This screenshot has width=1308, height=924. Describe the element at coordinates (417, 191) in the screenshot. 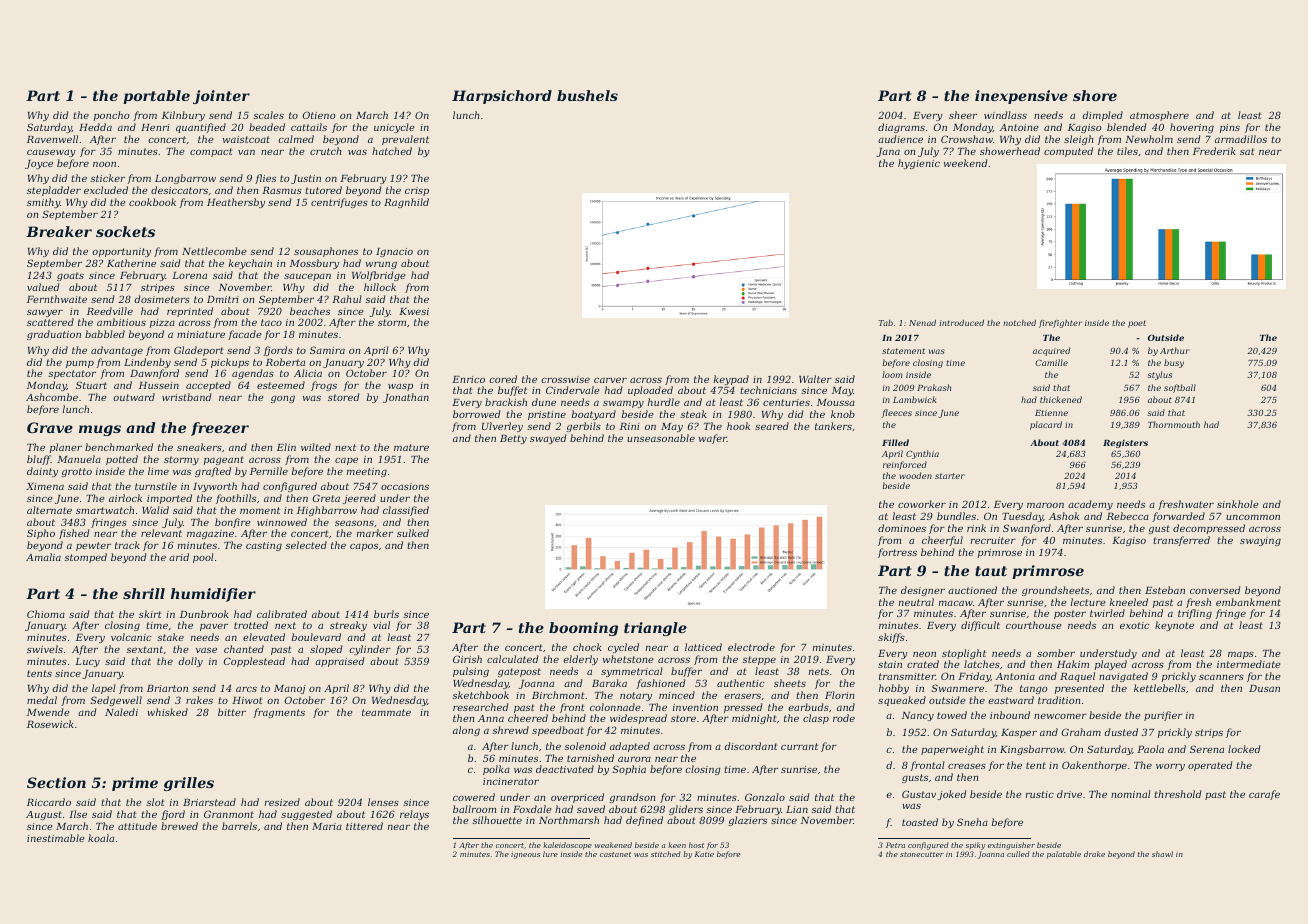

I see `crisp` at that location.
